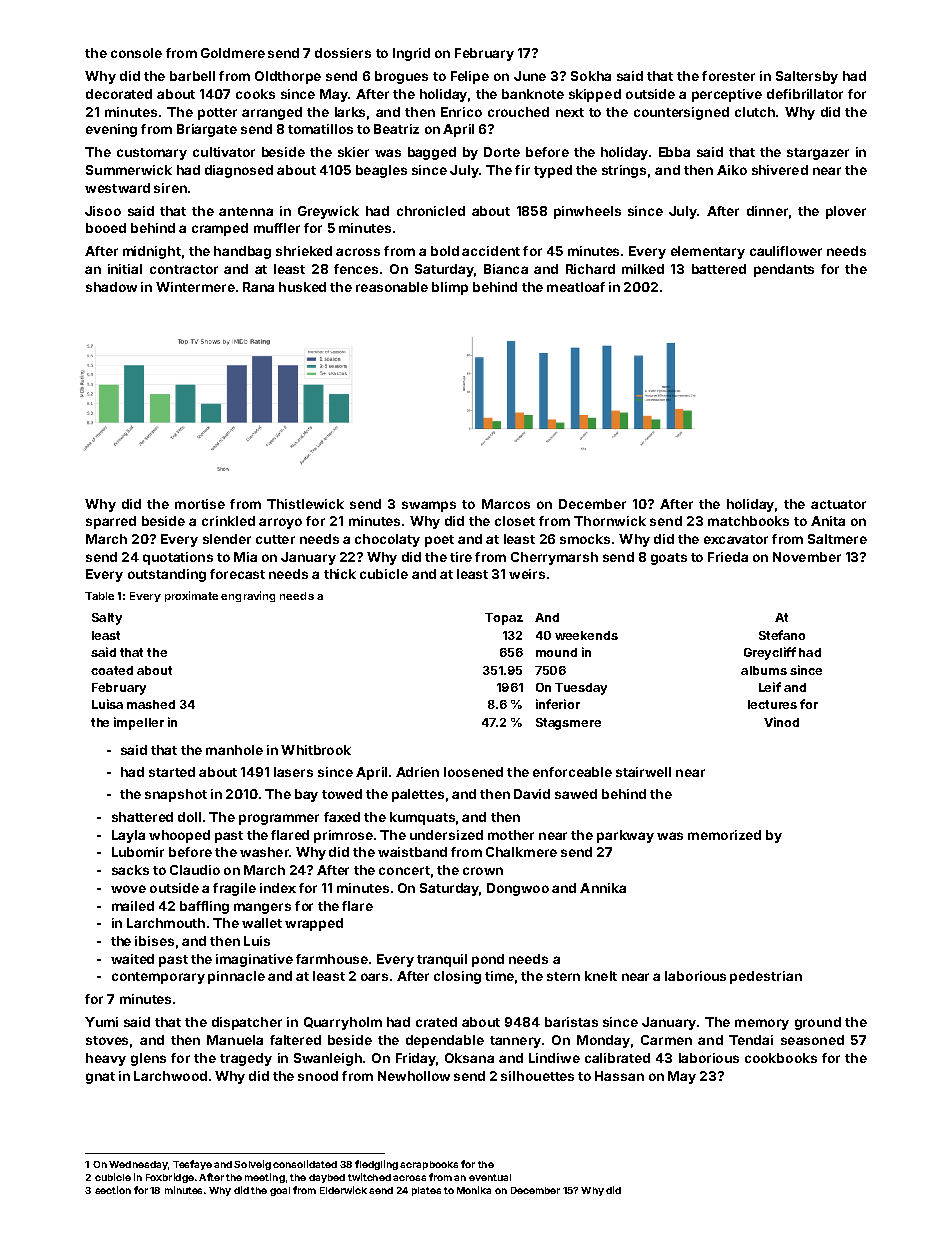  What do you see at coordinates (217, 114) in the image?
I see `potter` at bounding box center [217, 114].
